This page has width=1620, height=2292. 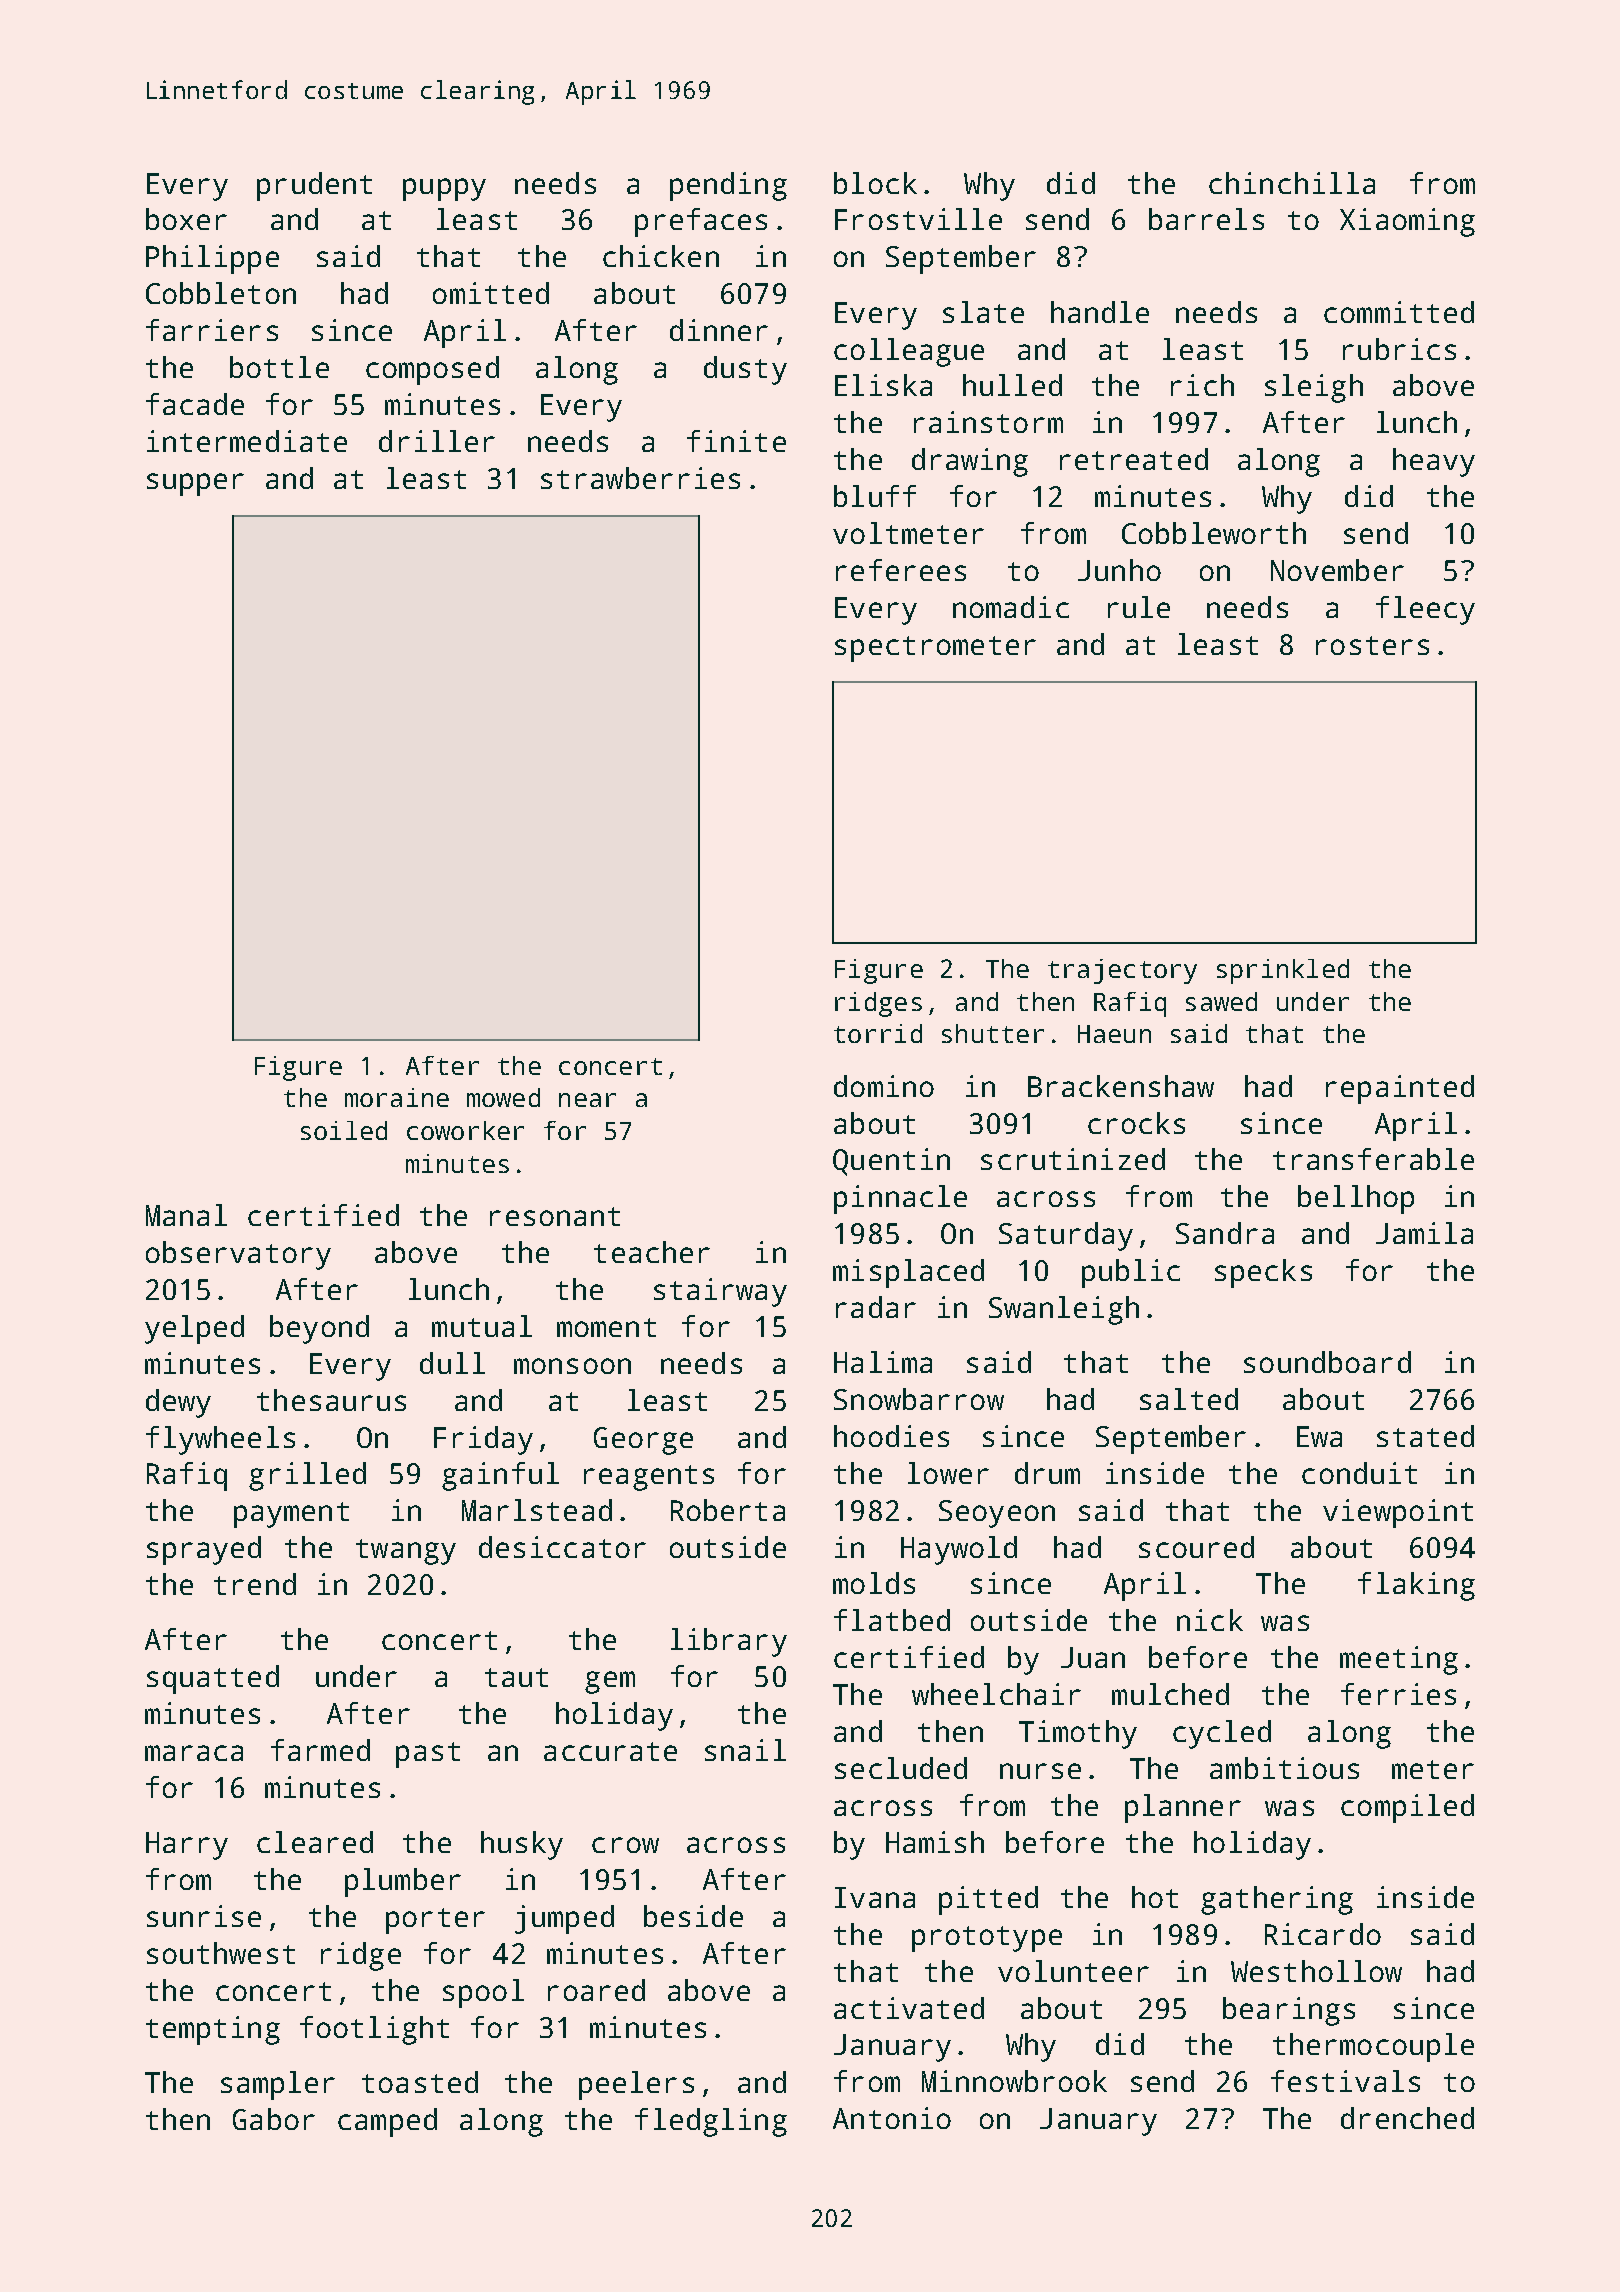 I want to click on sprayed, so click(x=204, y=1550).
